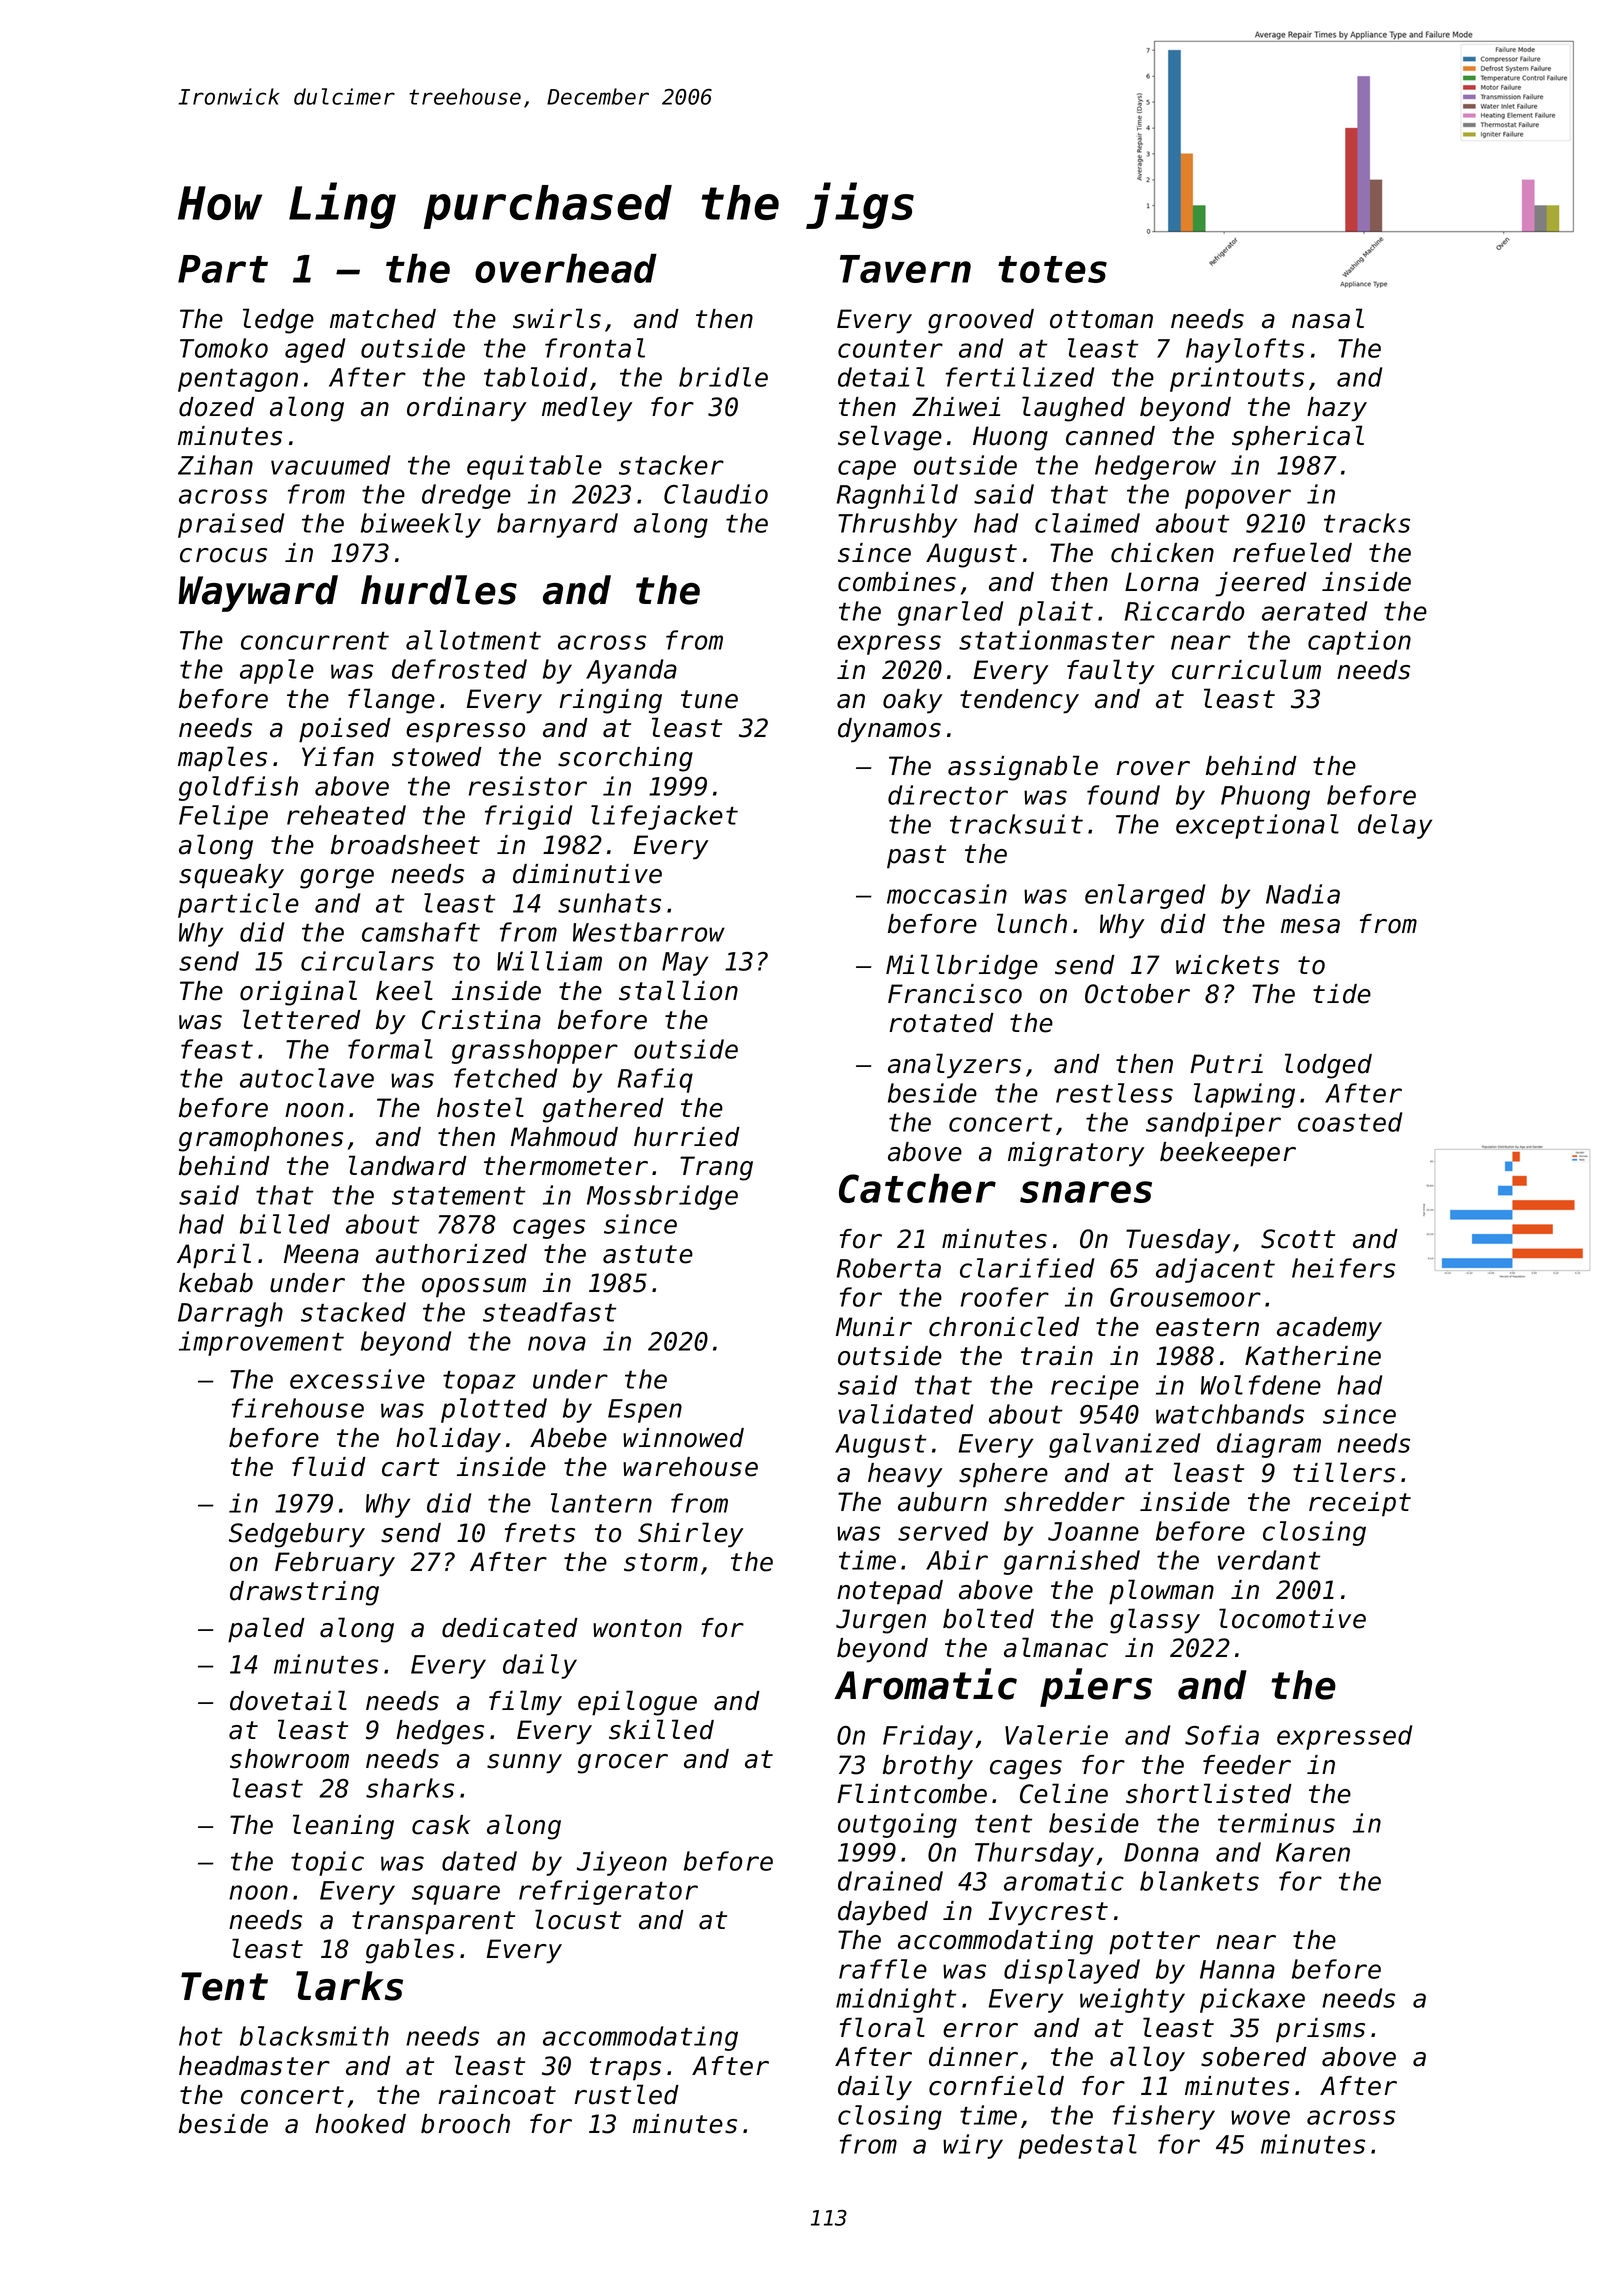 The image size is (1620, 2292). I want to click on wiry, so click(973, 2146).
